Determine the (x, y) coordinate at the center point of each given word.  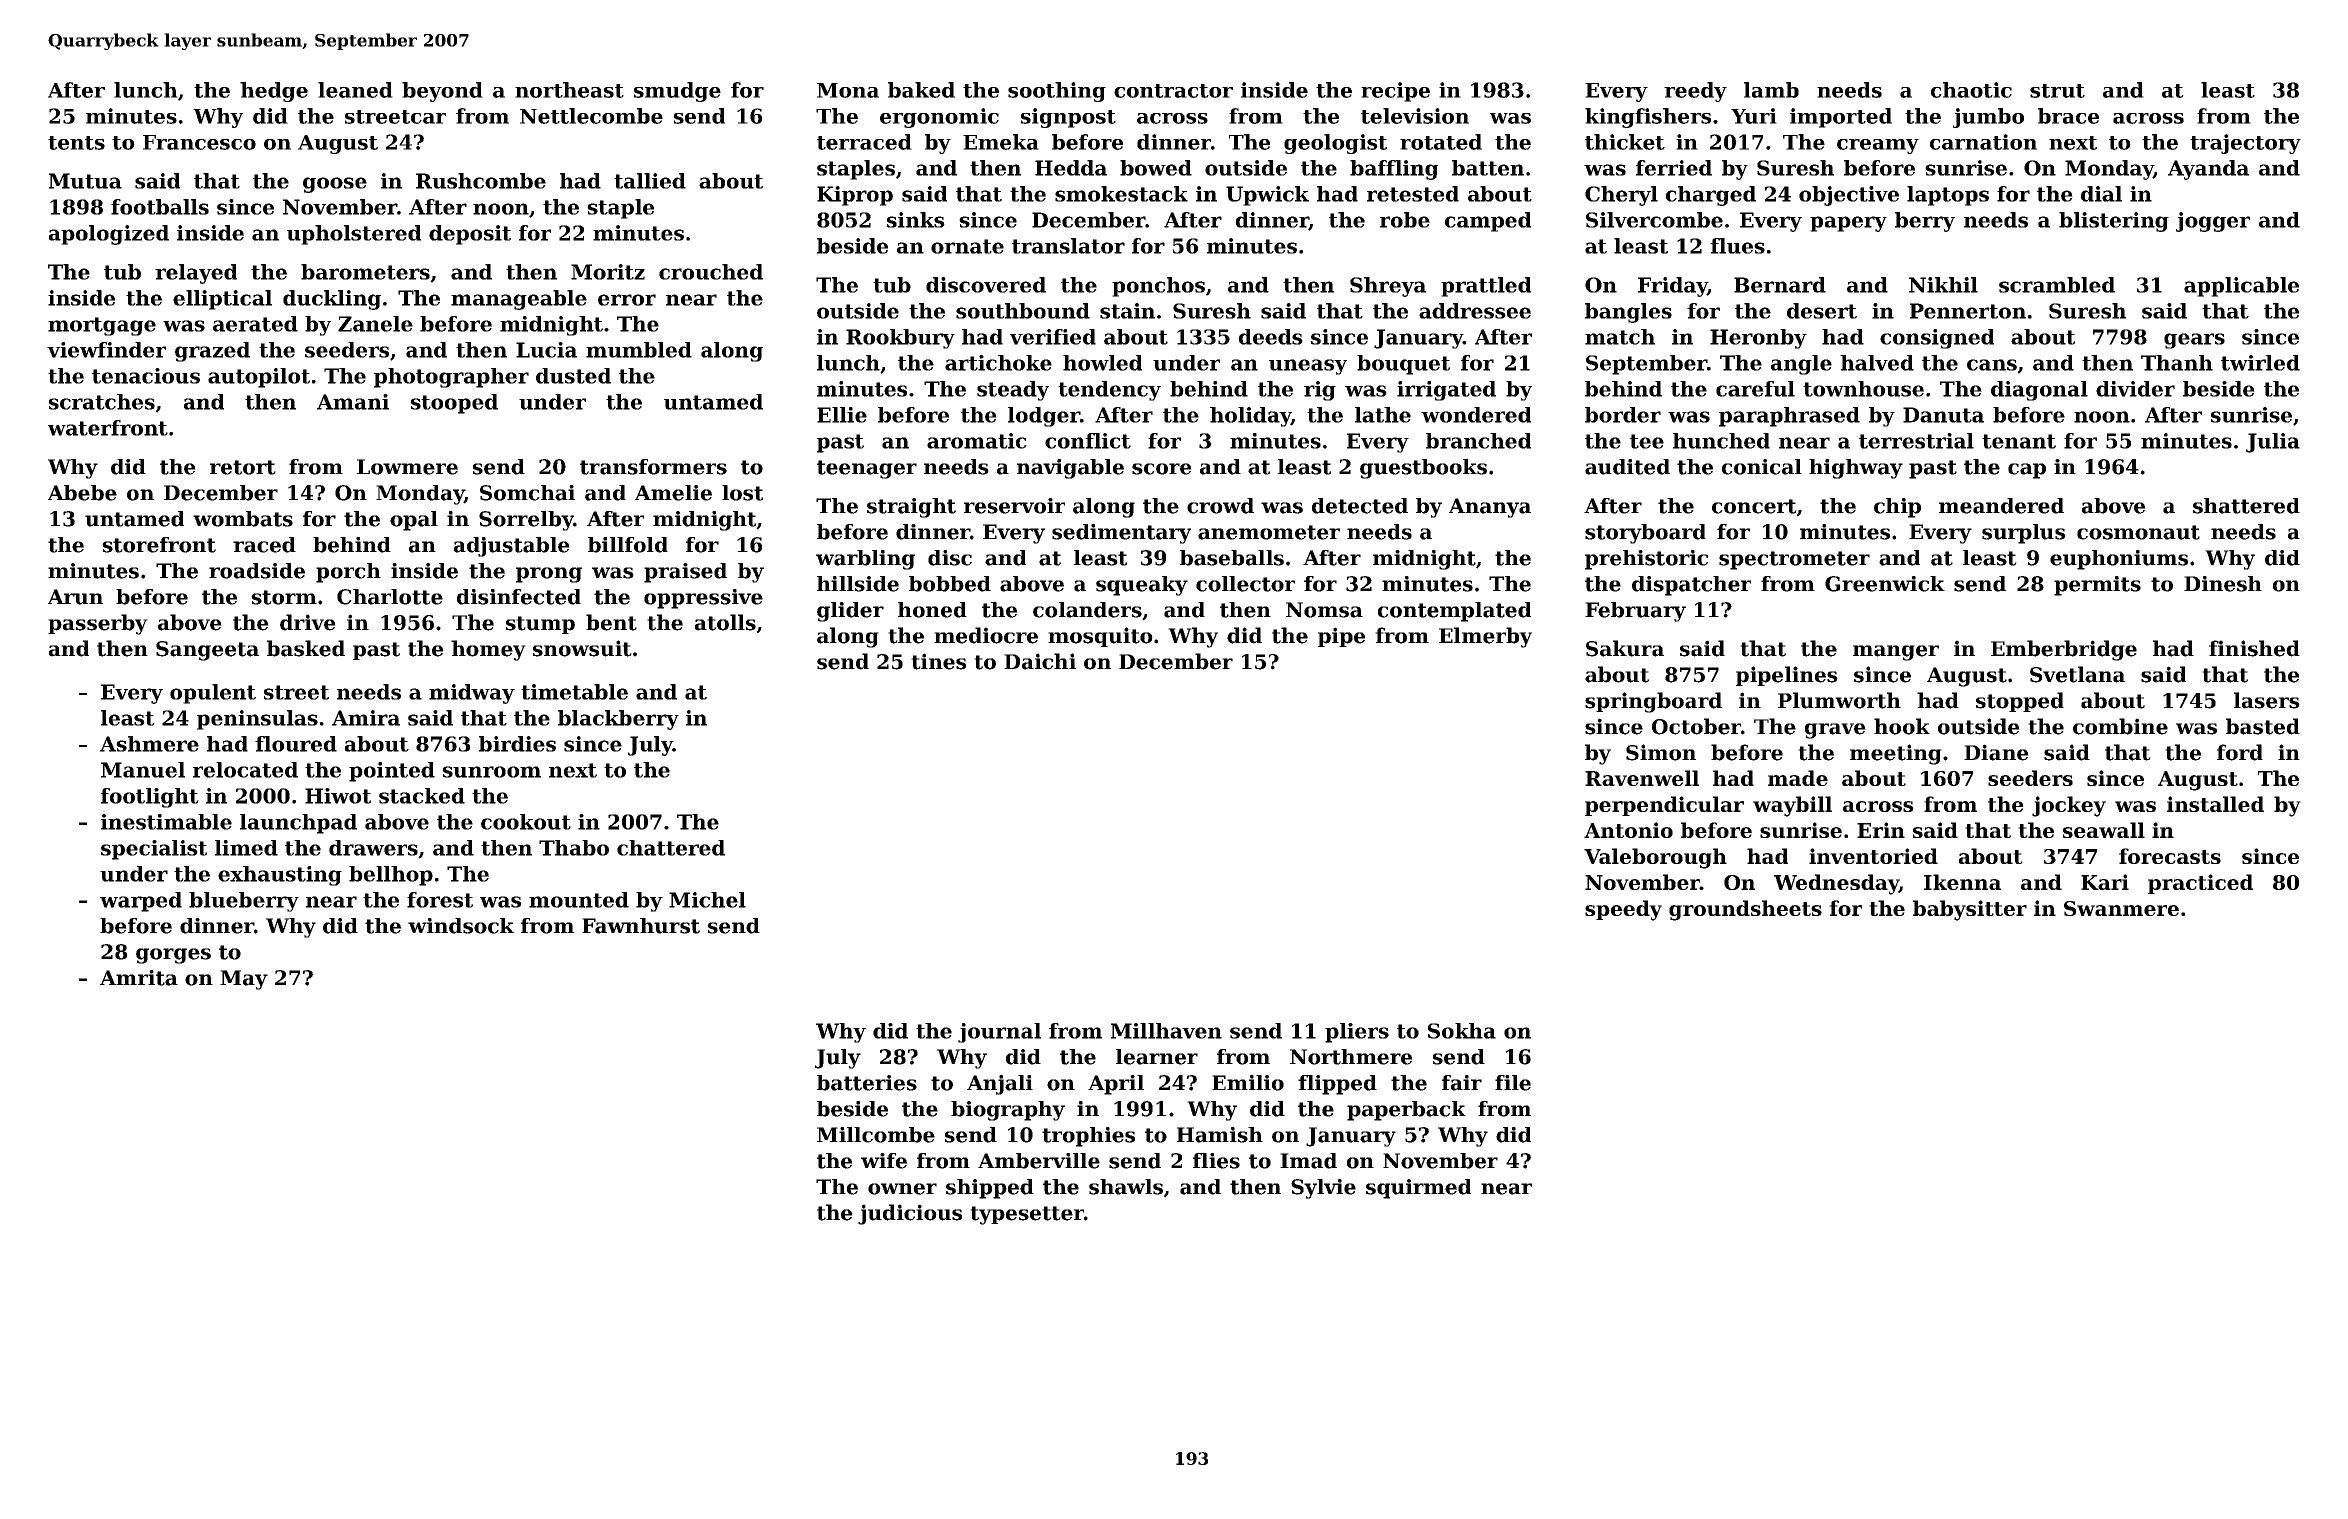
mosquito (1100, 637)
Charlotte (390, 597)
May (244, 980)
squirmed (1418, 1189)
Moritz (608, 272)
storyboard (1645, 534)
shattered (2246, 506)
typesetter (1027, 1215)
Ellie (842, 415)
